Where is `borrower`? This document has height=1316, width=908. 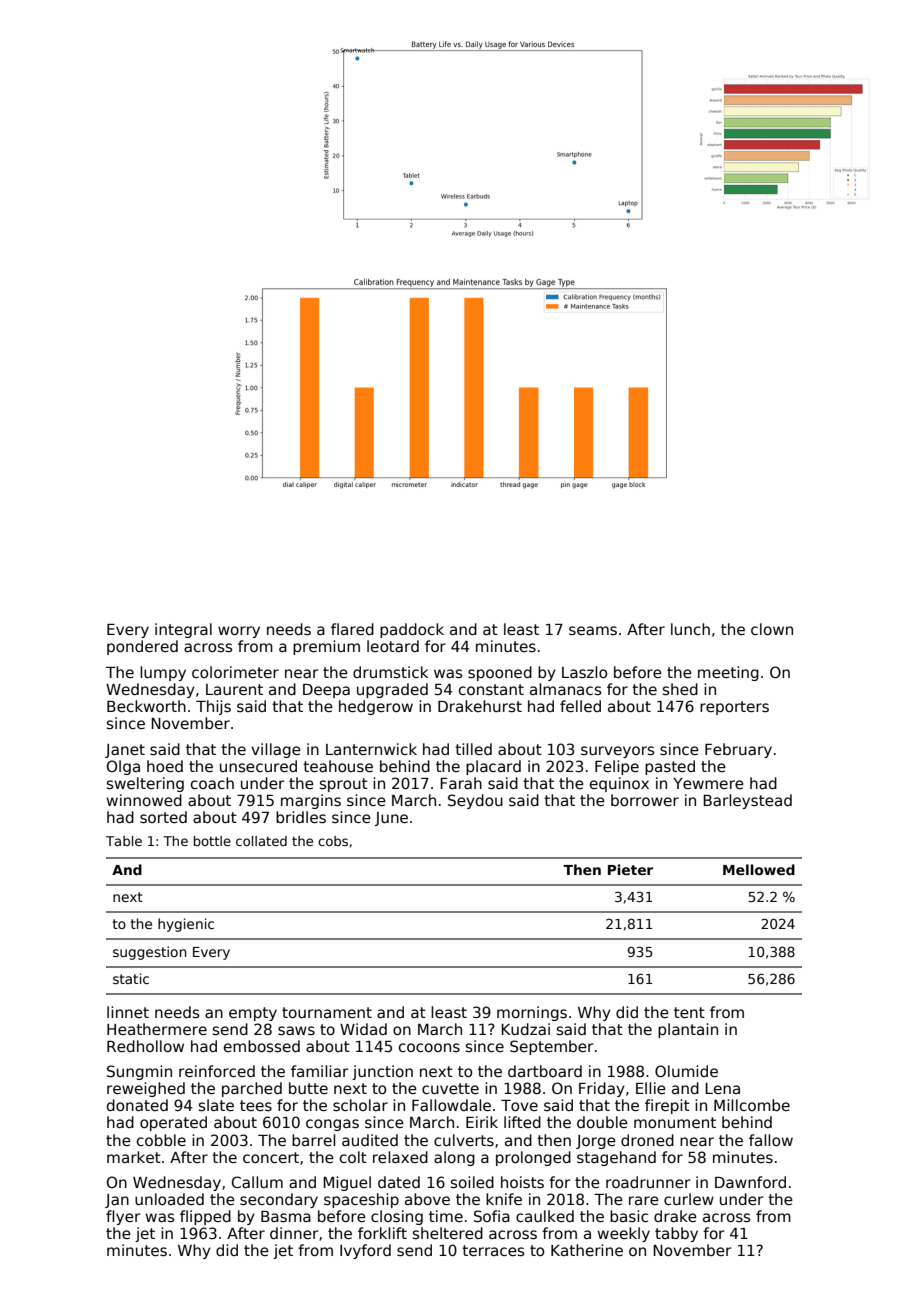 borrower is located at coordinates (645, 800).
